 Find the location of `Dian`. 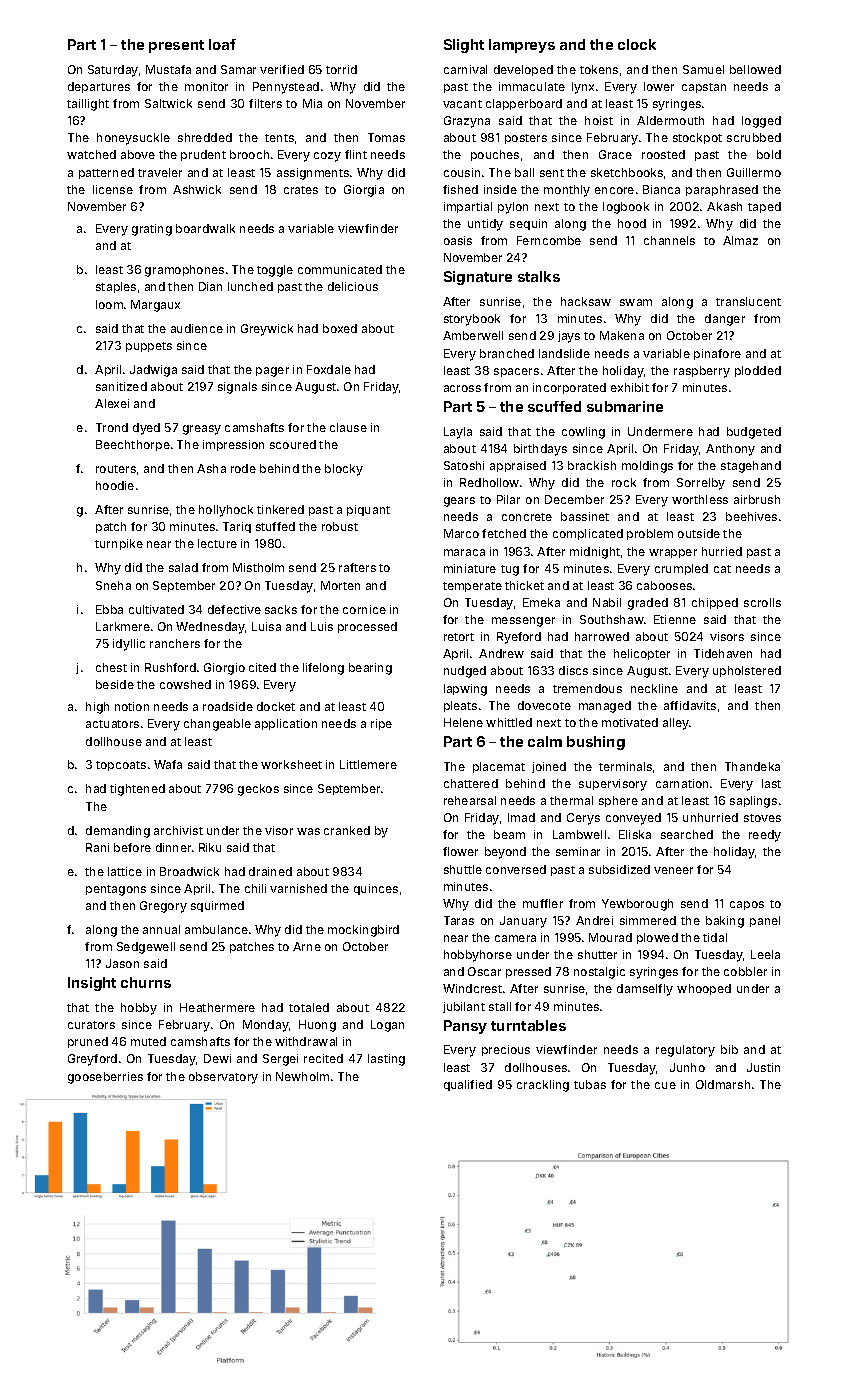

Dian is located at coordinates (210, 286).
